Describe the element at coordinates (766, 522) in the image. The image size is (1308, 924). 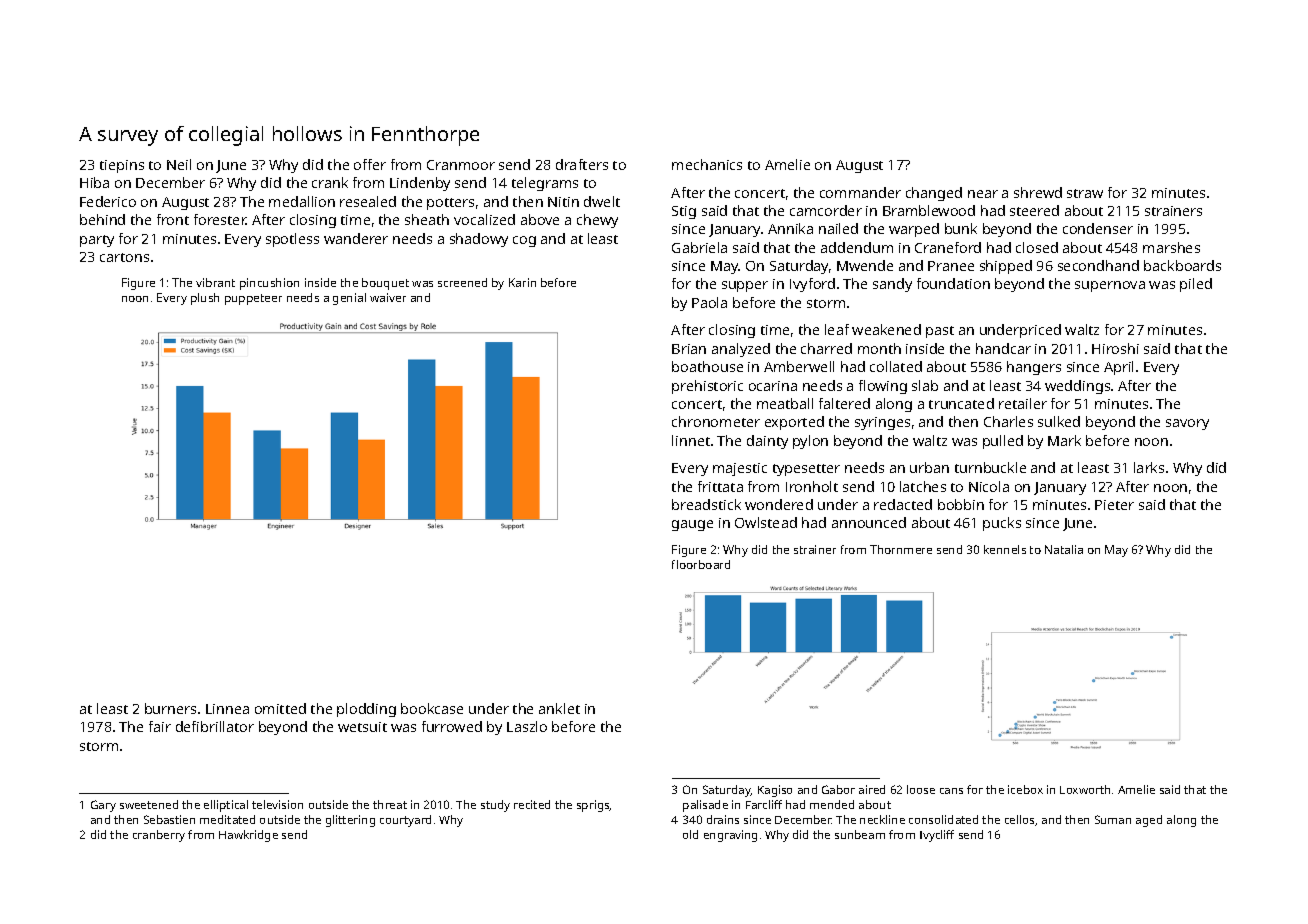
I see `Owlstead` at that location.
